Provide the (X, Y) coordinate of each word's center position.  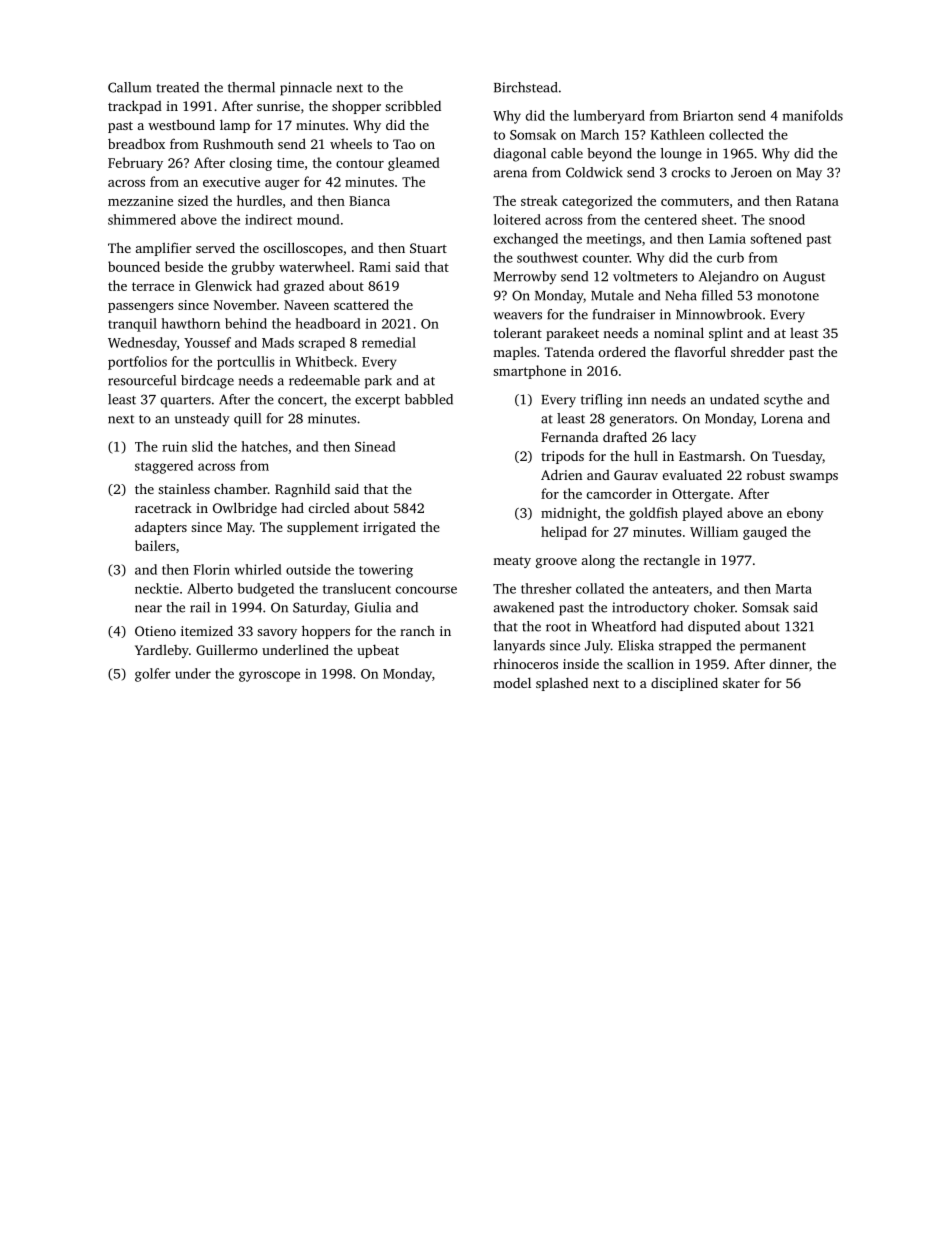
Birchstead (526, 87)
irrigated (389, 528)
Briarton (708, 116)
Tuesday (797, 457)
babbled (429, 399)
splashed (562, 684)
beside (184, 266)
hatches (265, 446)
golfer (153, 675)
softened (776, 238)
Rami (375, 267)
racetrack (163, 507)
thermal (251, 87)
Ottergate (701, 495)
